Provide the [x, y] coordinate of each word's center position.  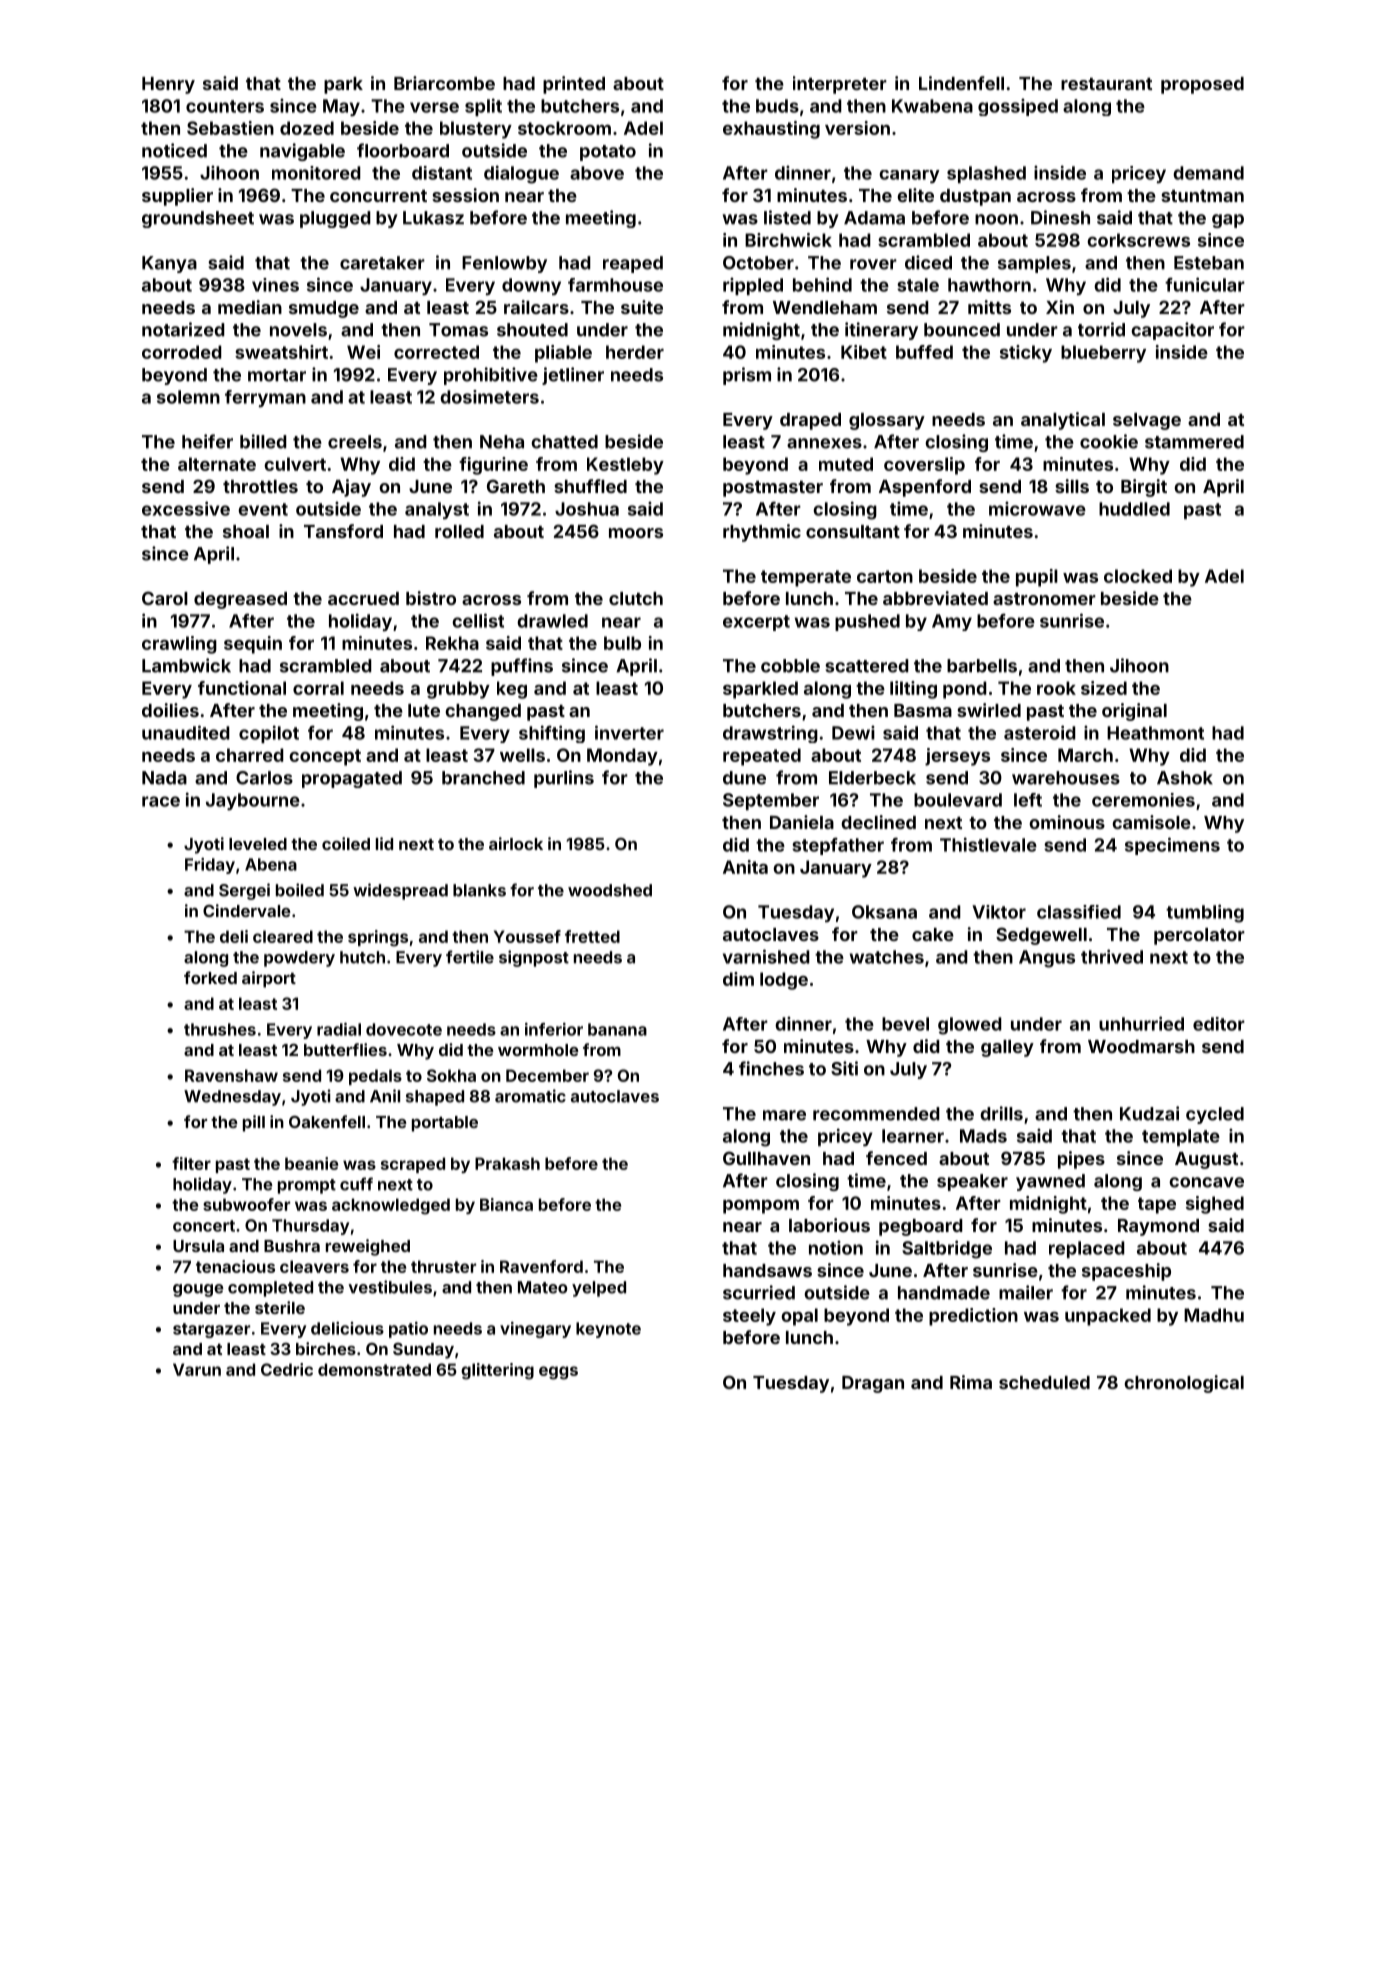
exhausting [771, 130]
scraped [413, 1165]
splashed [986, 174]
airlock [516, 843]
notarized [183, 329]
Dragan [873, 1384]
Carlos [264, 778]
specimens [1172, 846]
